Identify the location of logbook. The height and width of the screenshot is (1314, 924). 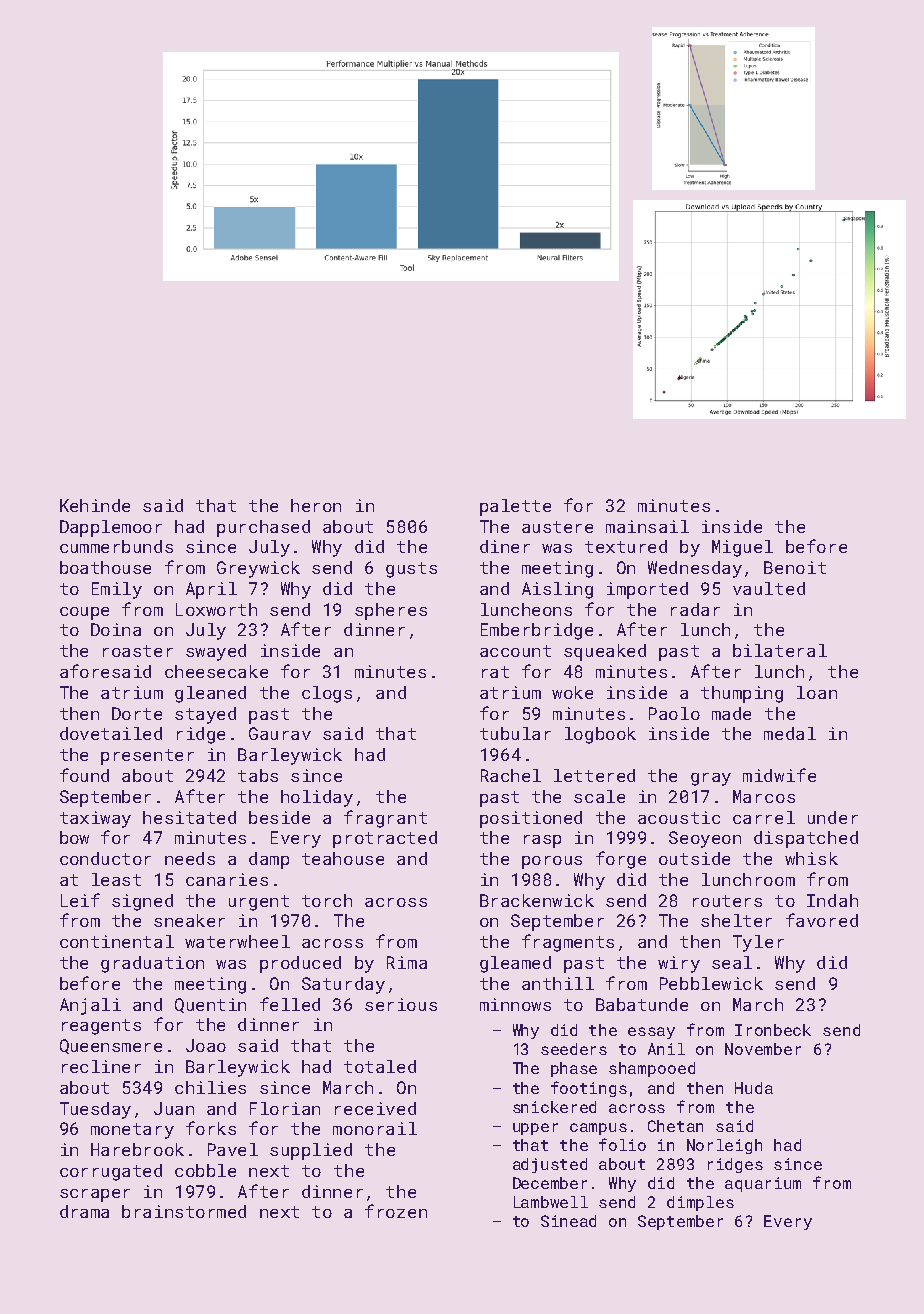
(600, 735).
